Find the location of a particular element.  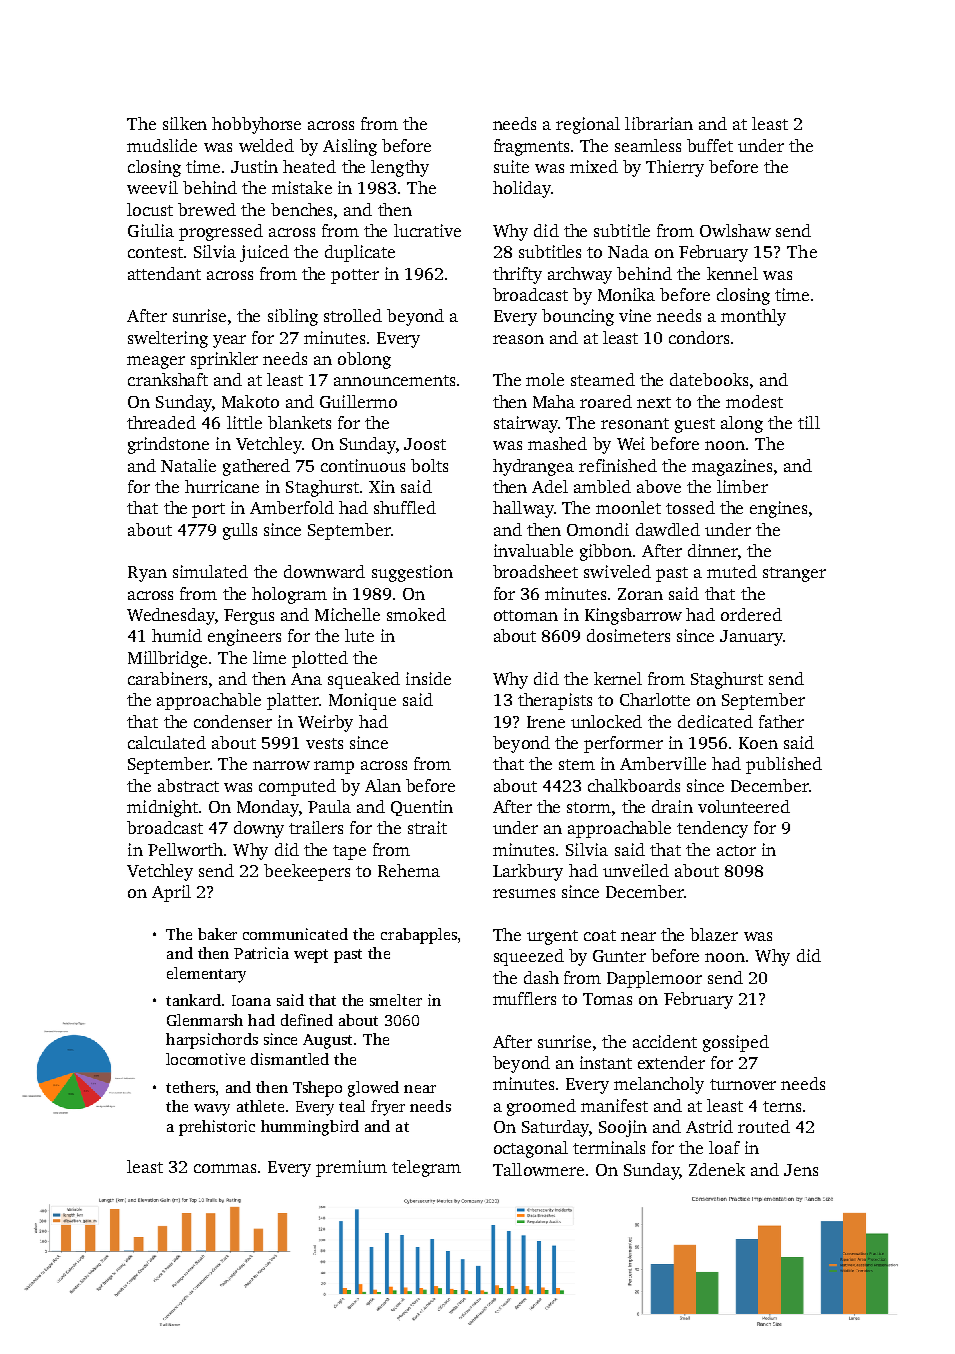

librarian is located at coordinates (659, 123).
